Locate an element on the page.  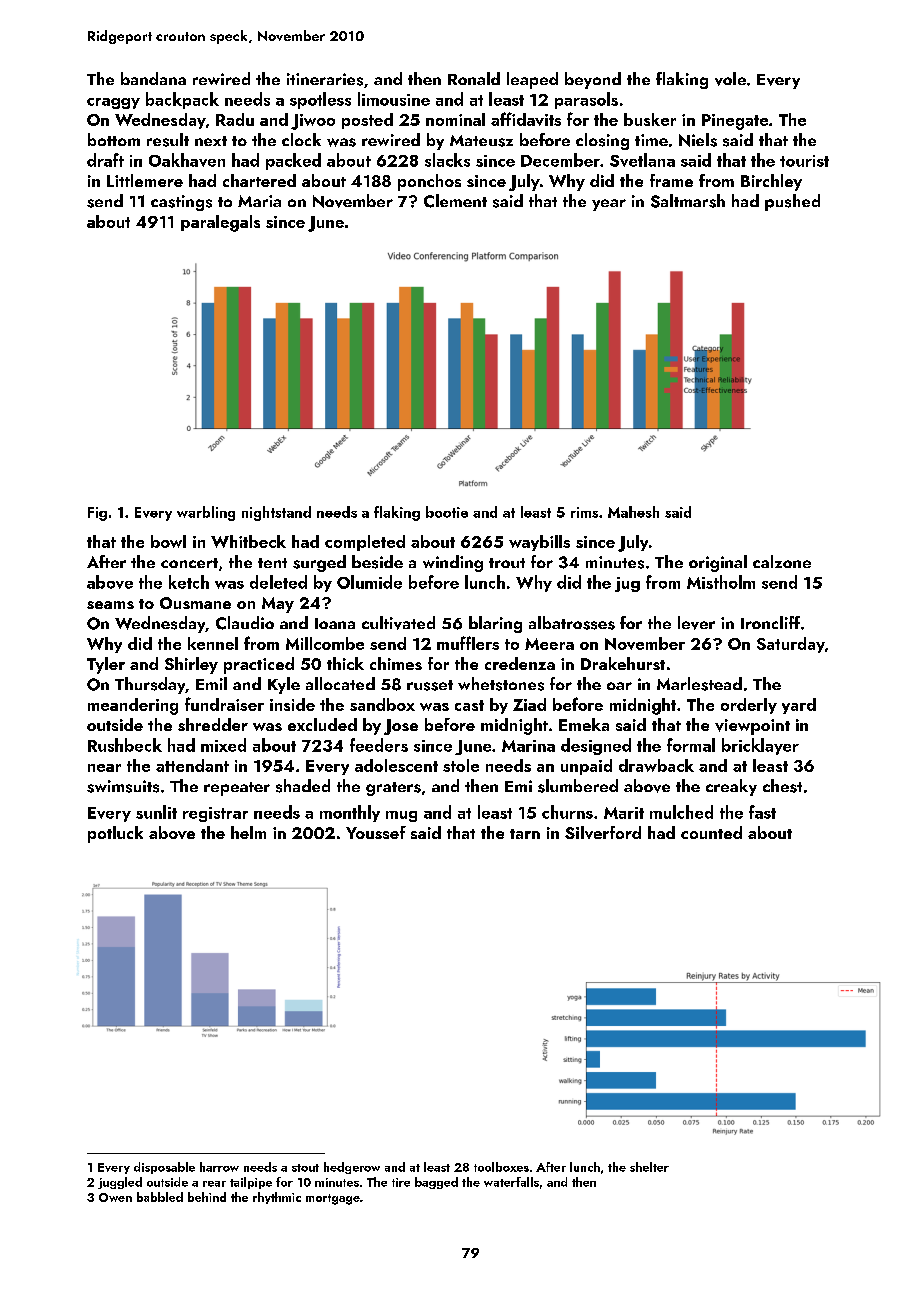
orderly is located at coordinates (749, 706).
